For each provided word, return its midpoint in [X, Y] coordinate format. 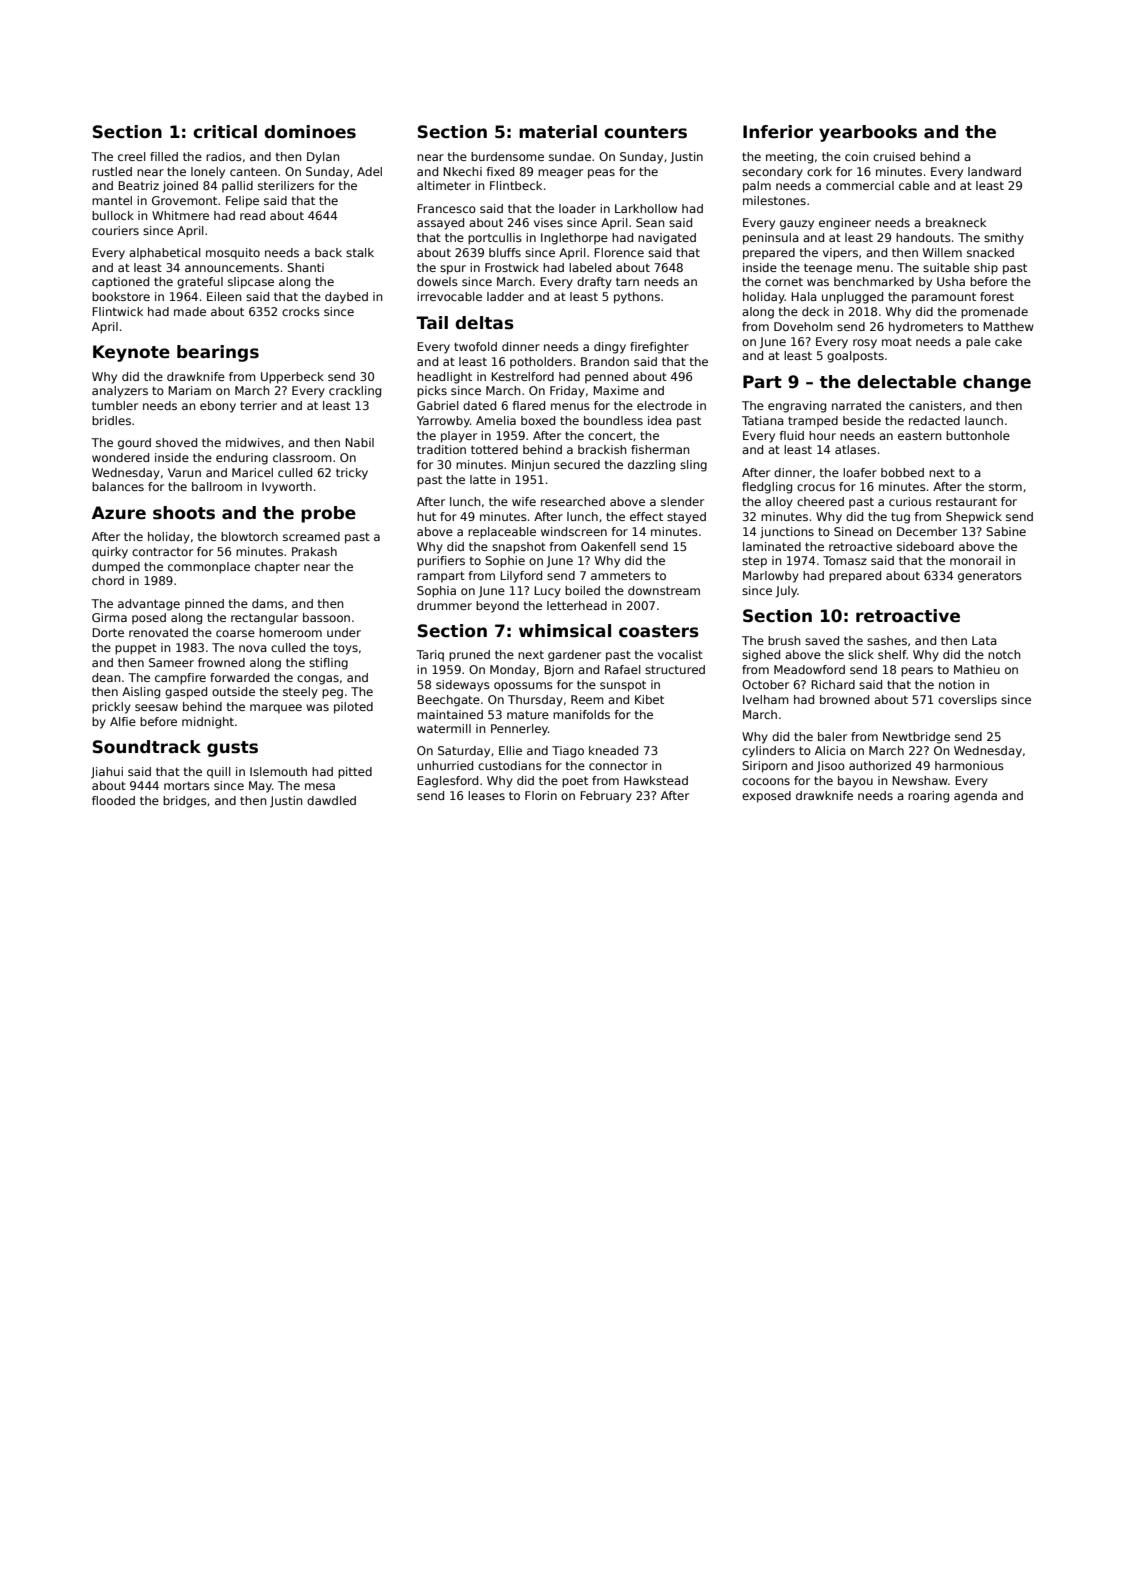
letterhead [577, 605]
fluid [792, 435]
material [558, 132]
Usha [951, 281]
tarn [627, 281]
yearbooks [868, 133]
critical [225, 132]
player [459, 437]
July [786, 592]
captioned [120, 283]
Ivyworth [287, 488]
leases [486, 795]
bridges [185, 802]
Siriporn [764, 767]
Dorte [108, 632]
